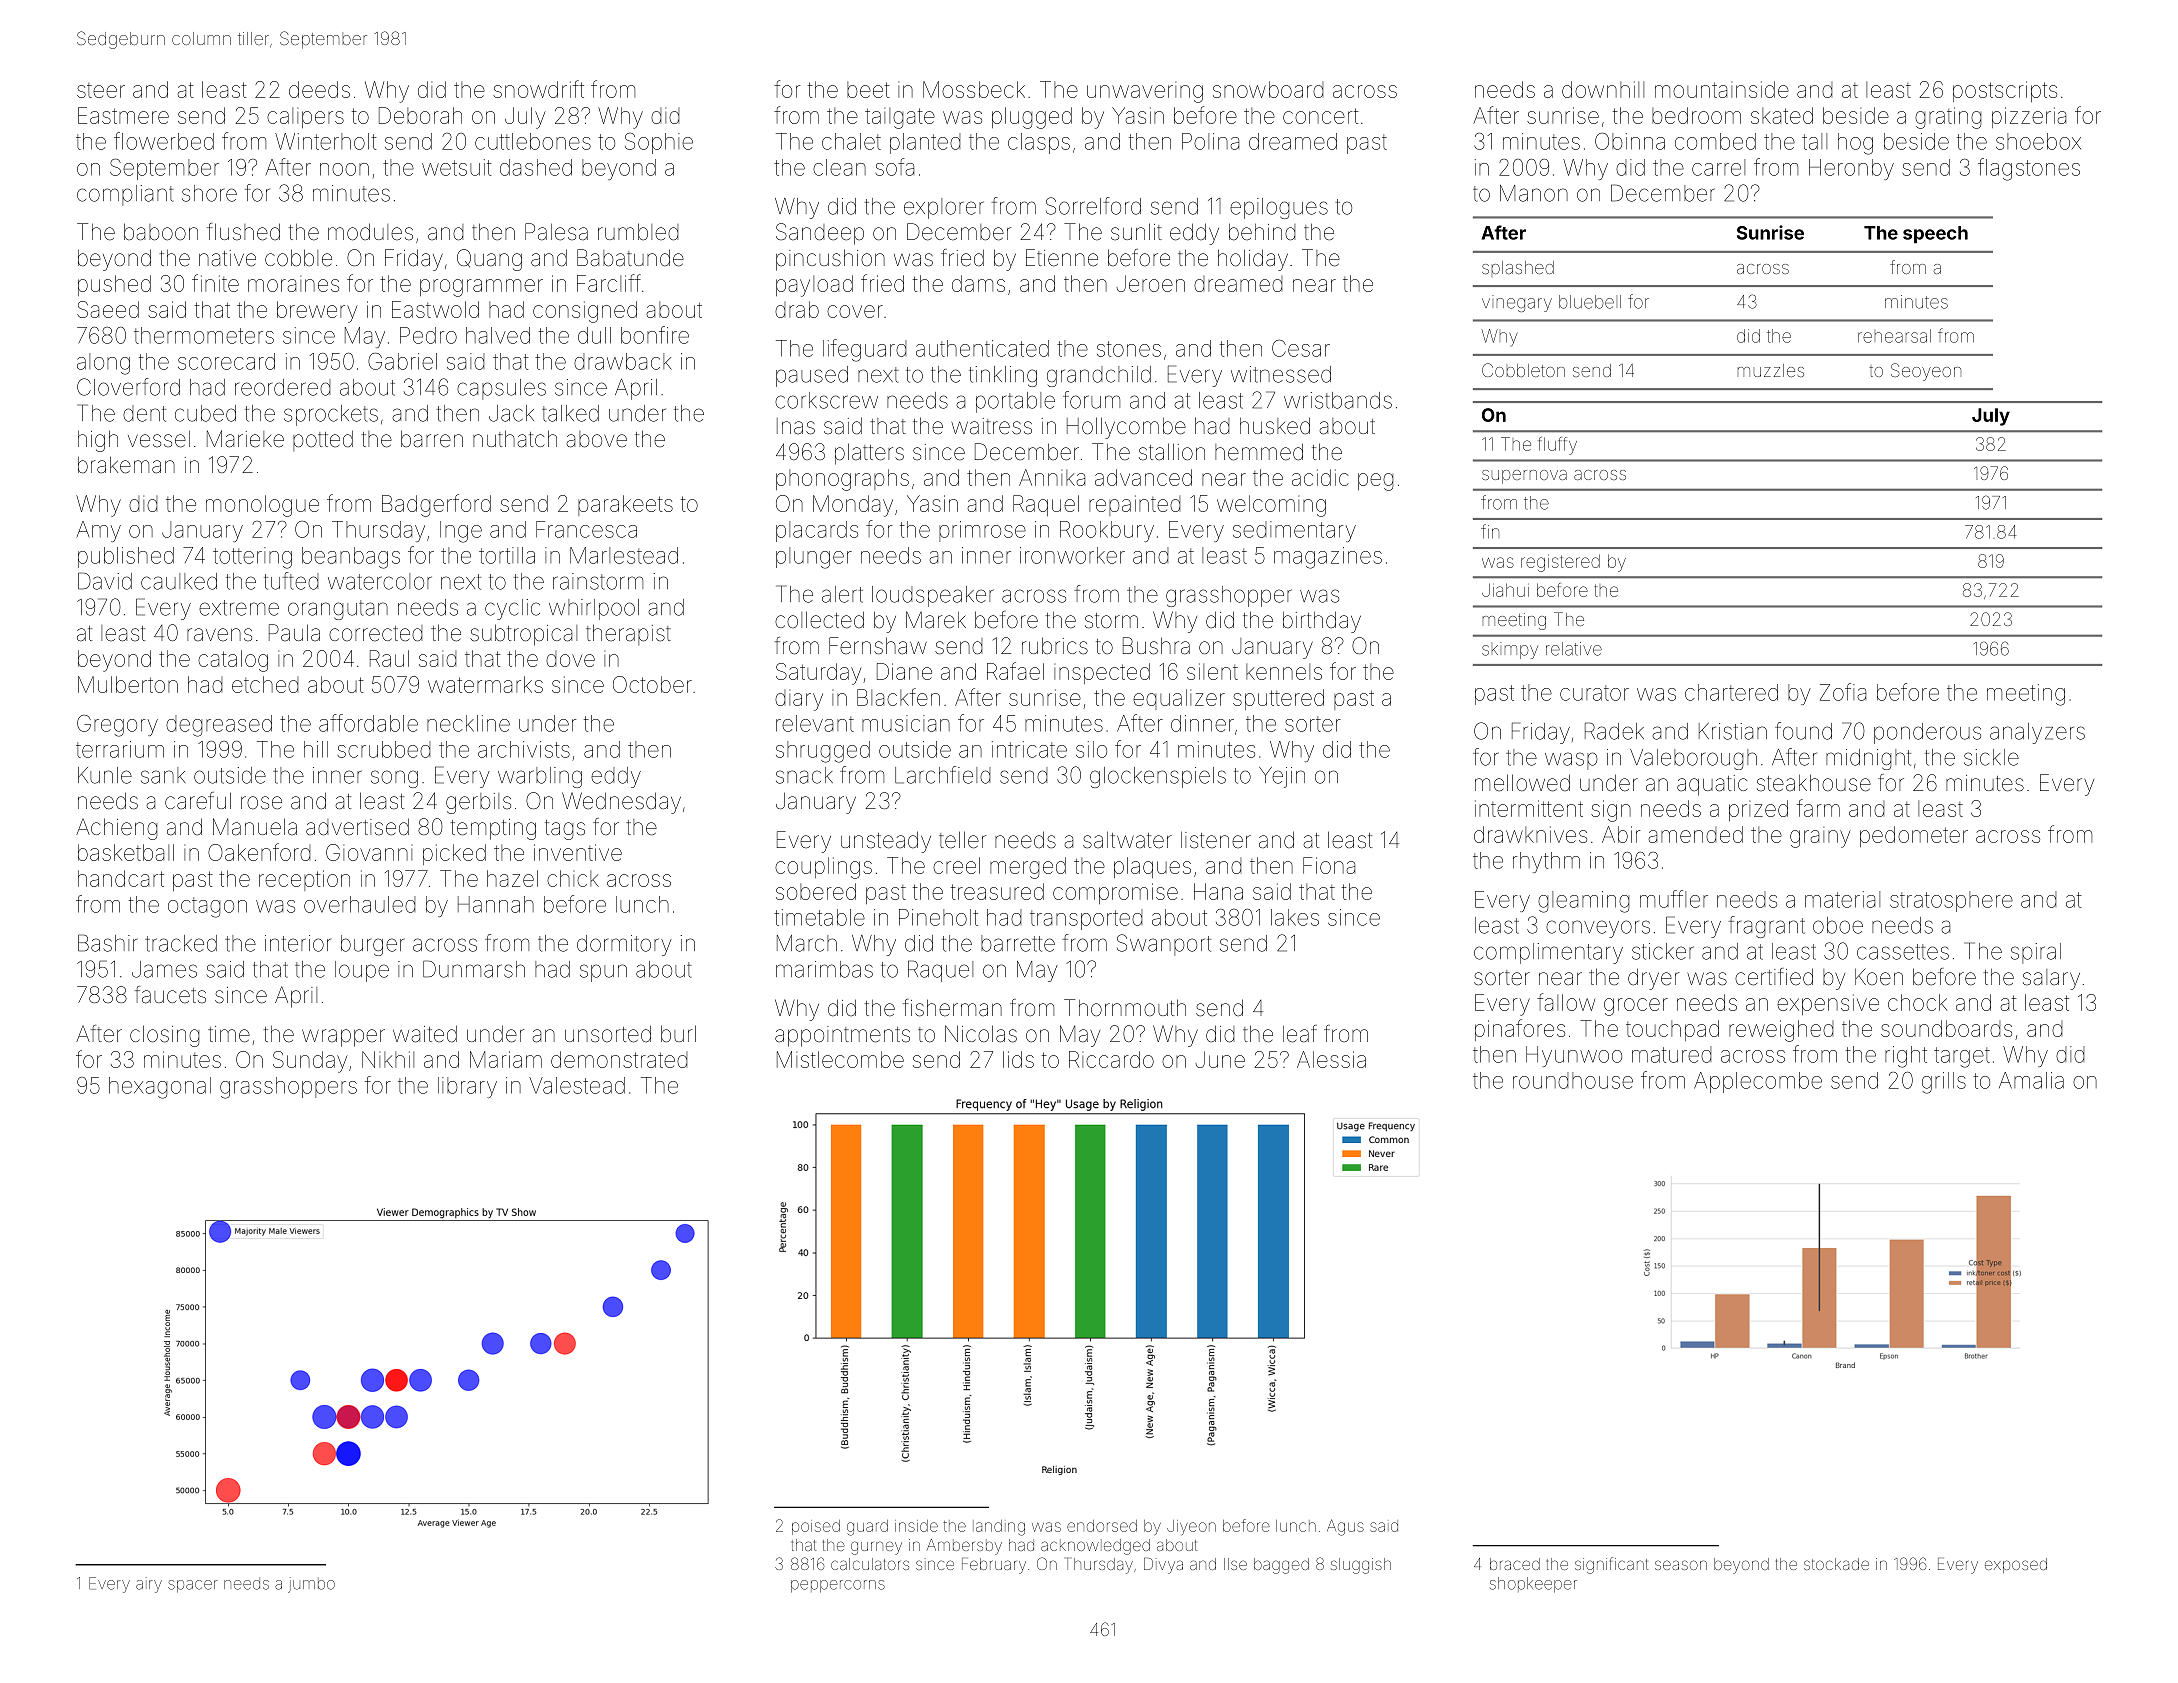 This screenshot has height=1683, width=2178. Describe the element at coordinates (1331, 1059) in the screenshot. I see `Alessia` at that location.
